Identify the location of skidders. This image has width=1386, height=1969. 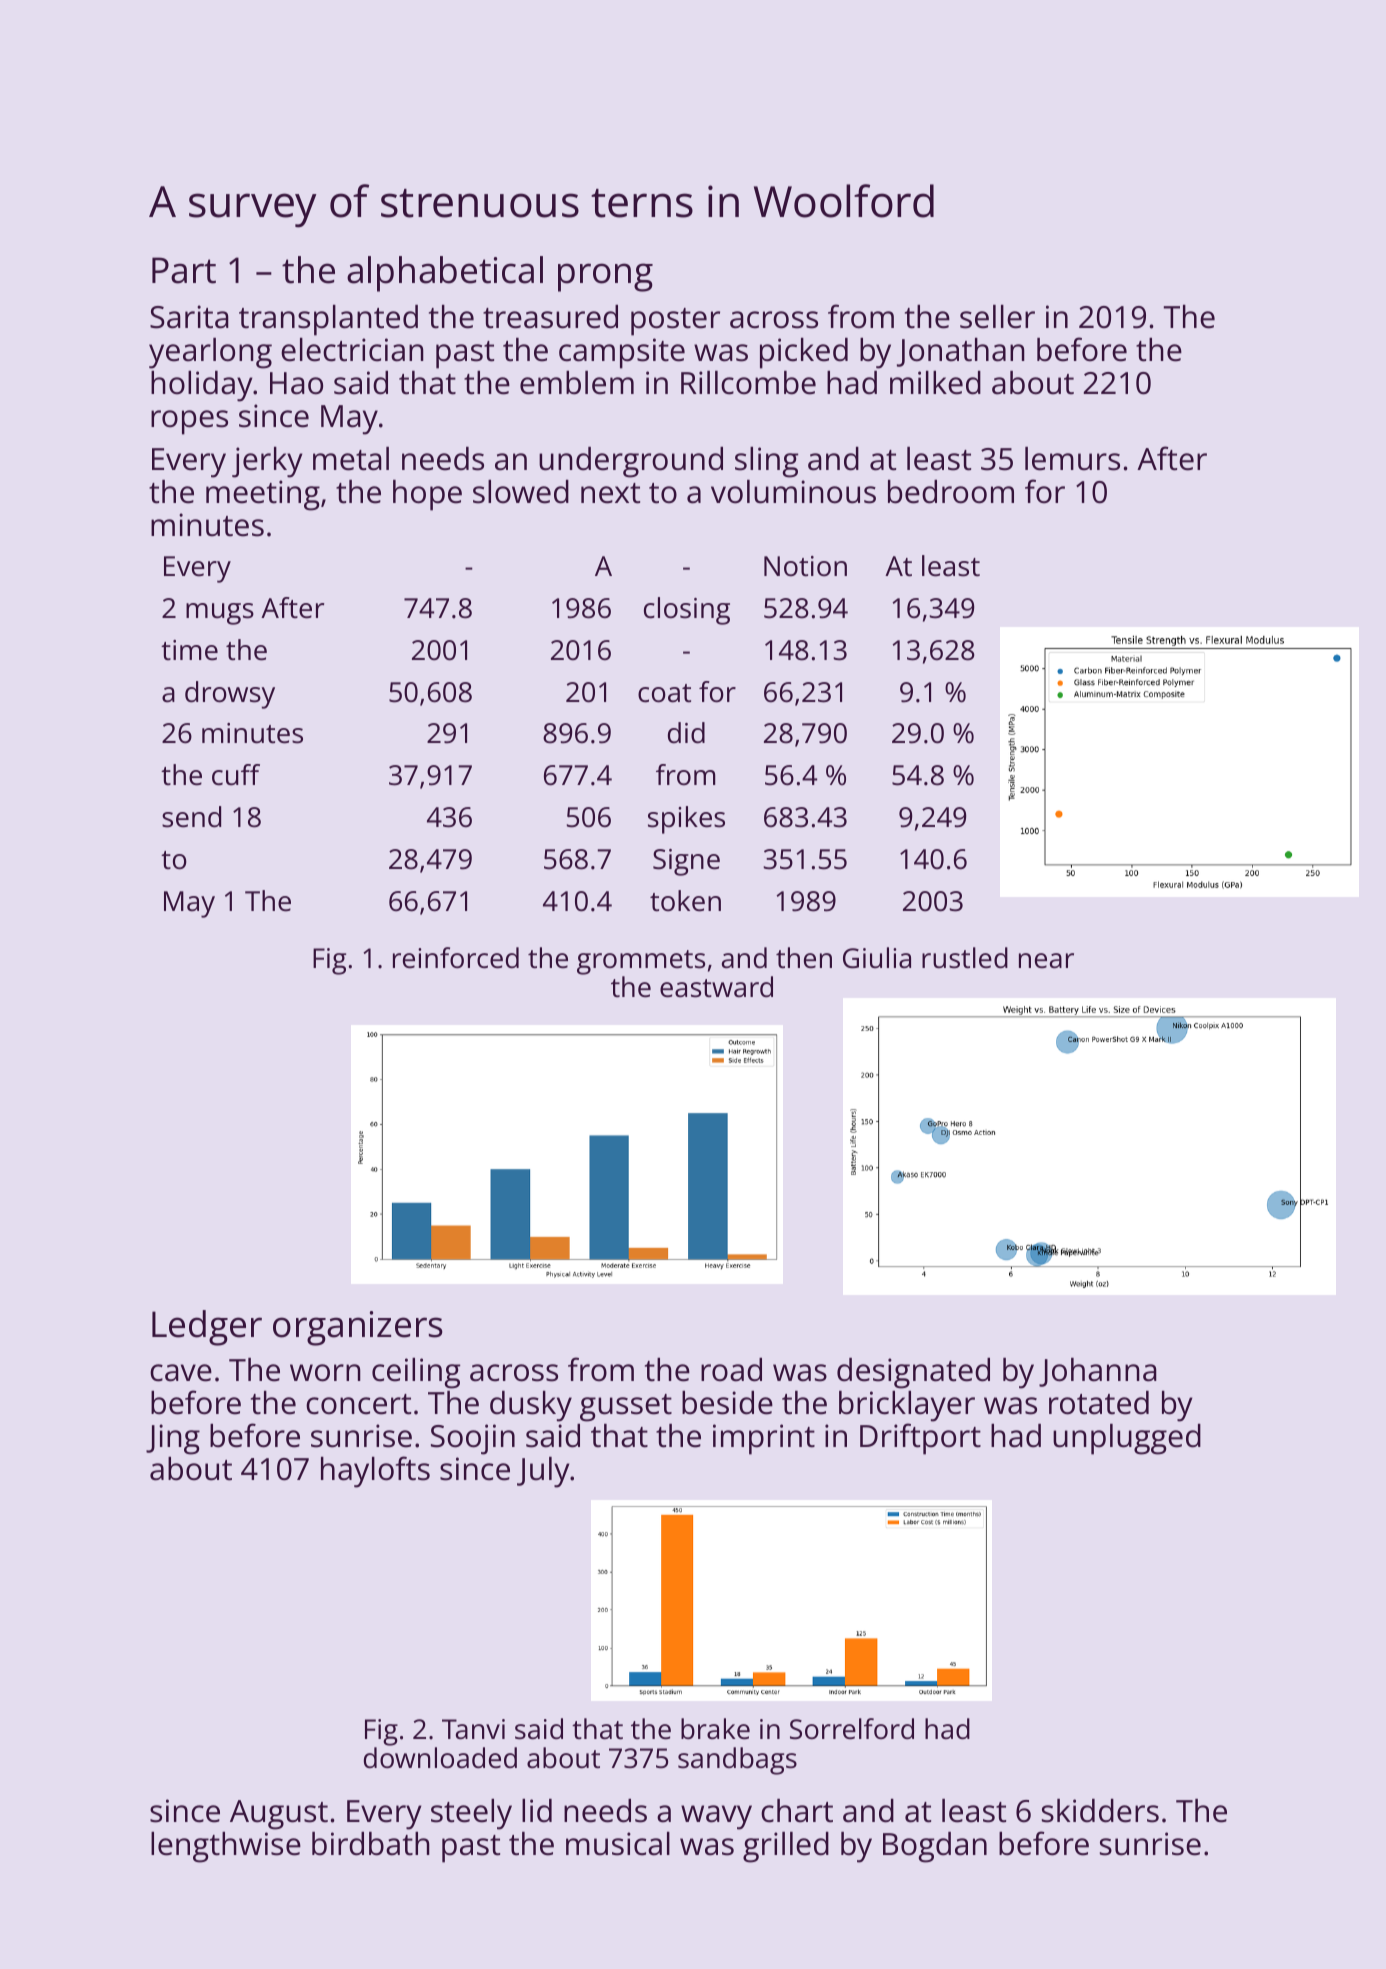
(1100, 1811).
